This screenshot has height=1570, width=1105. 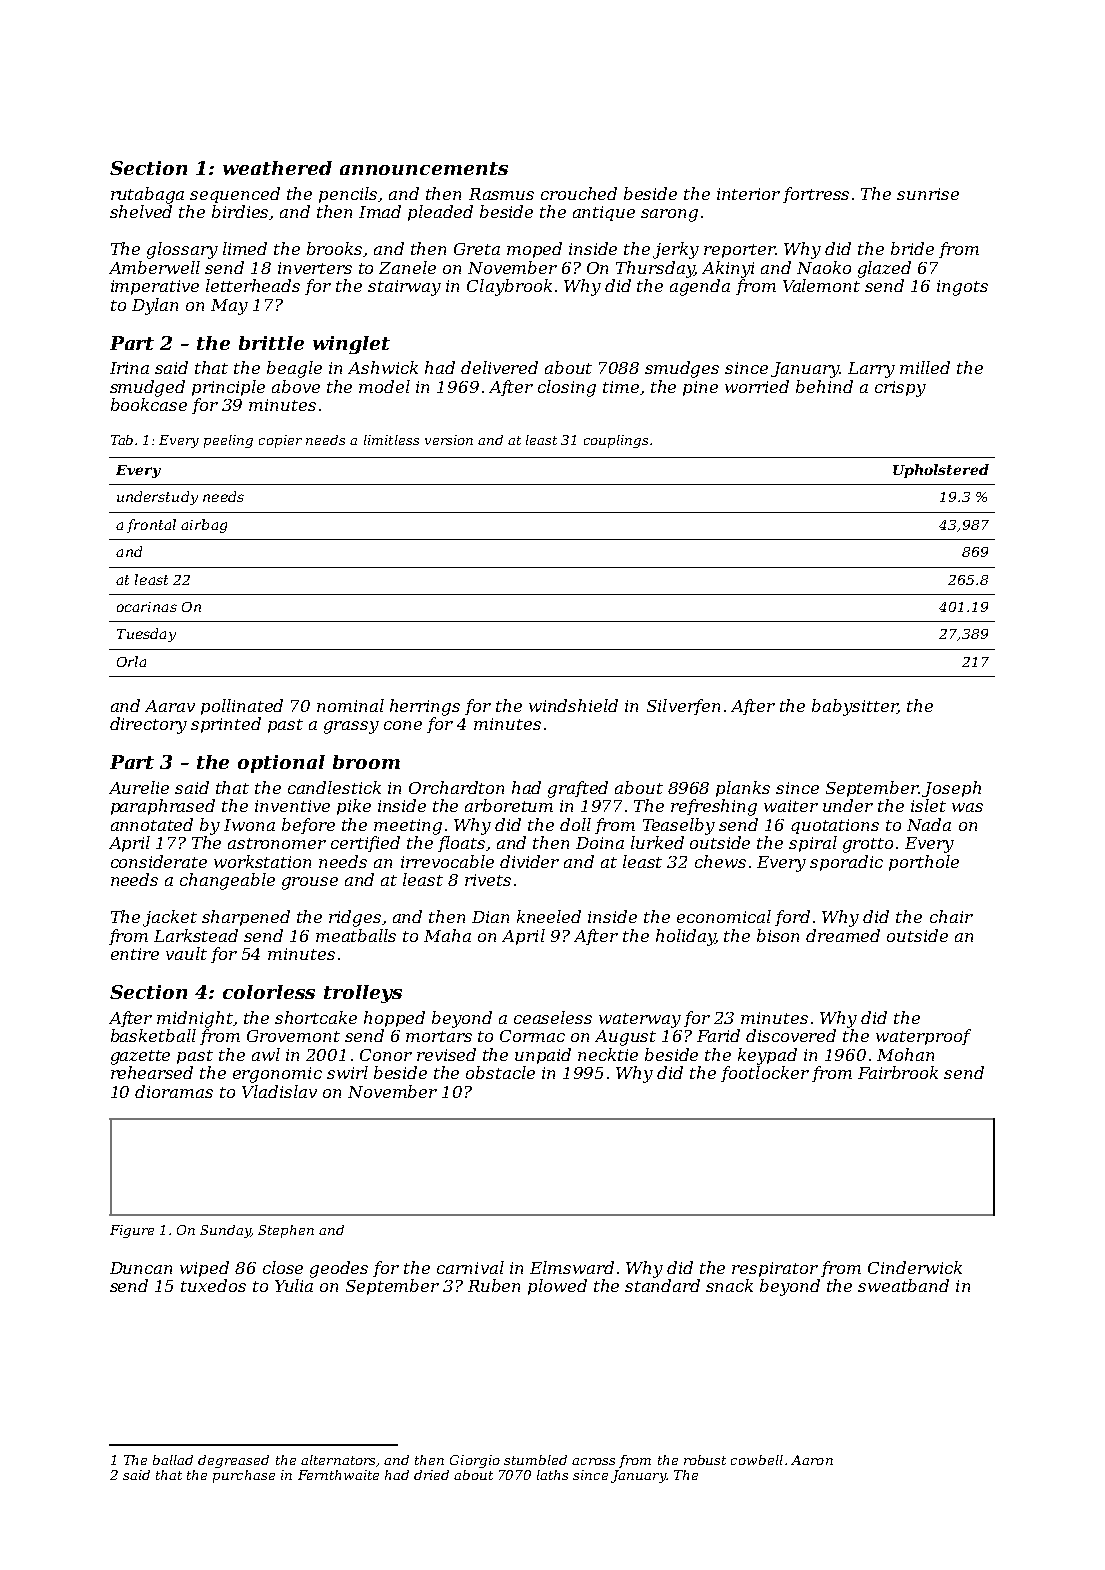 What do you see at coordinates (334, 787) in the screenshot?
I see `candlestick` at bounding box center [334, 787].
